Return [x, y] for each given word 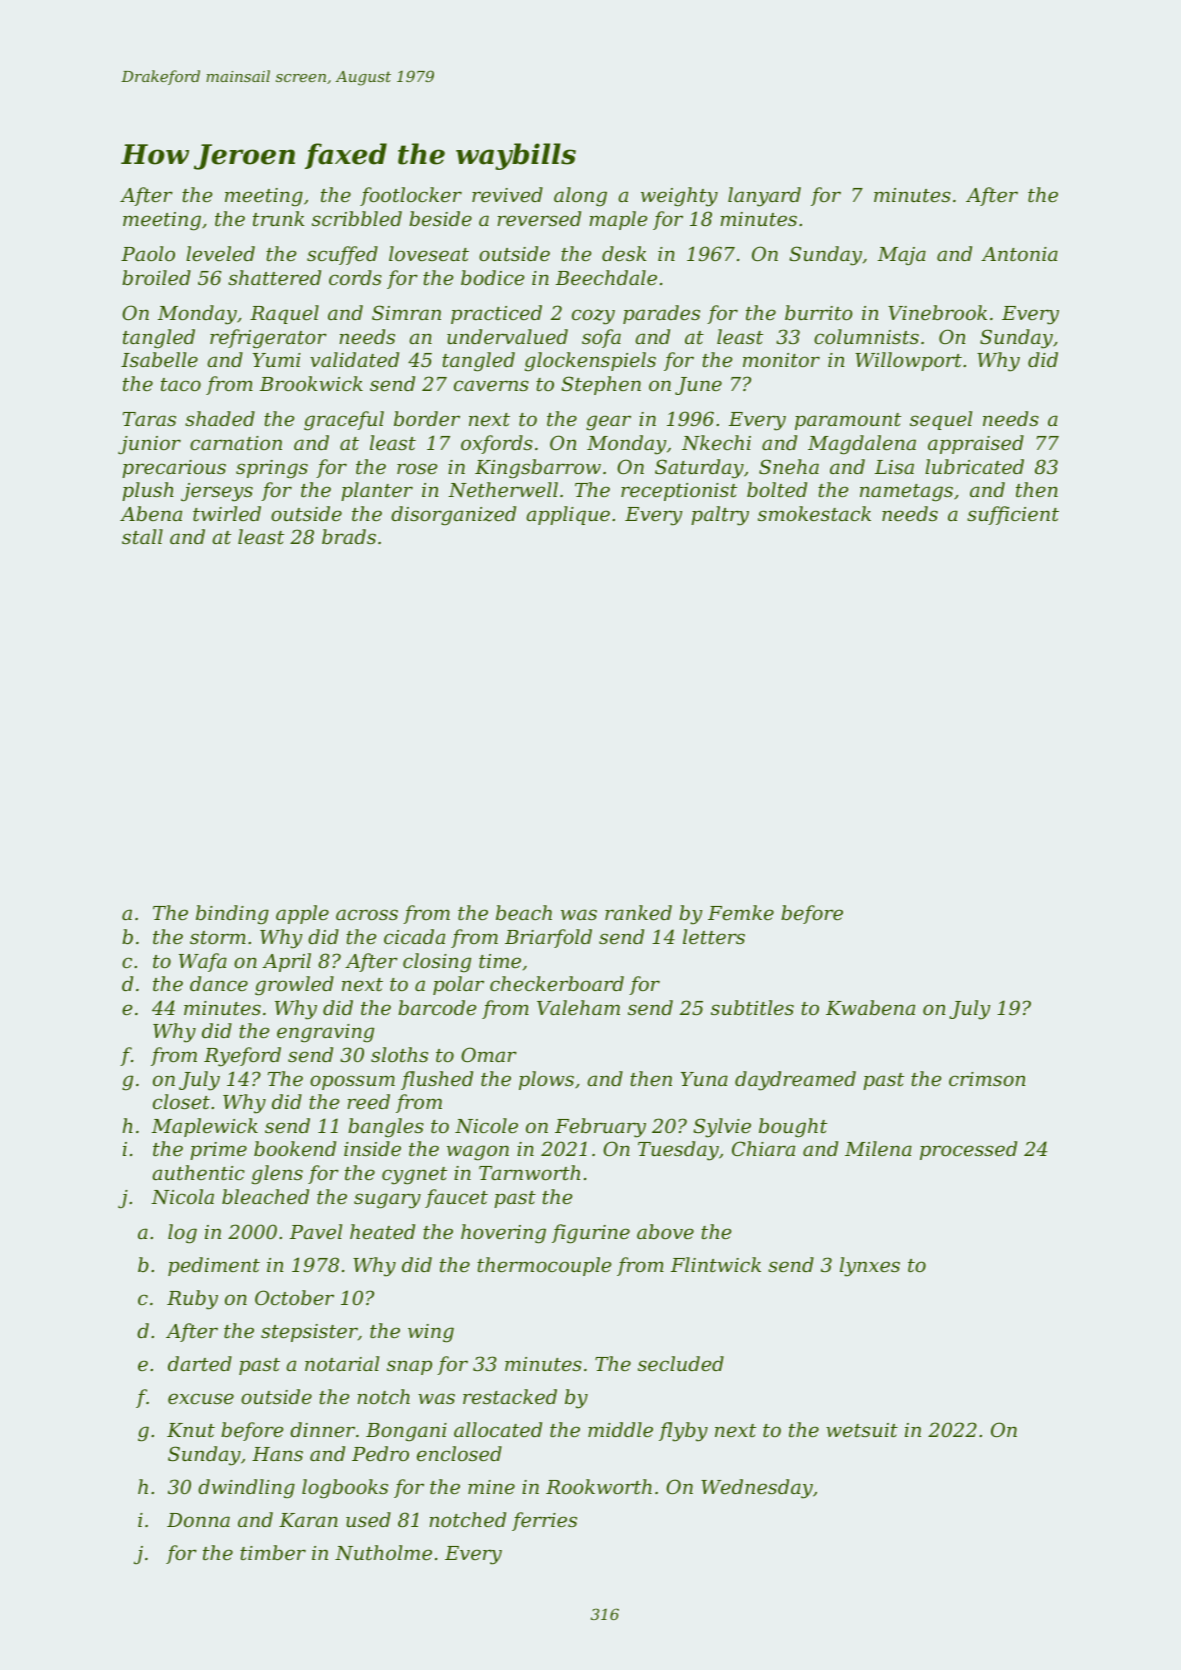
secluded [681, 1363]
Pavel [316, 1231]
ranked [638, 912]
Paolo [148, 253]
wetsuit [862, 1430]
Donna [198, 1520]
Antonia [1019, 254]
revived [507, 194]
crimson [987, 1079]
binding [232, 915]
